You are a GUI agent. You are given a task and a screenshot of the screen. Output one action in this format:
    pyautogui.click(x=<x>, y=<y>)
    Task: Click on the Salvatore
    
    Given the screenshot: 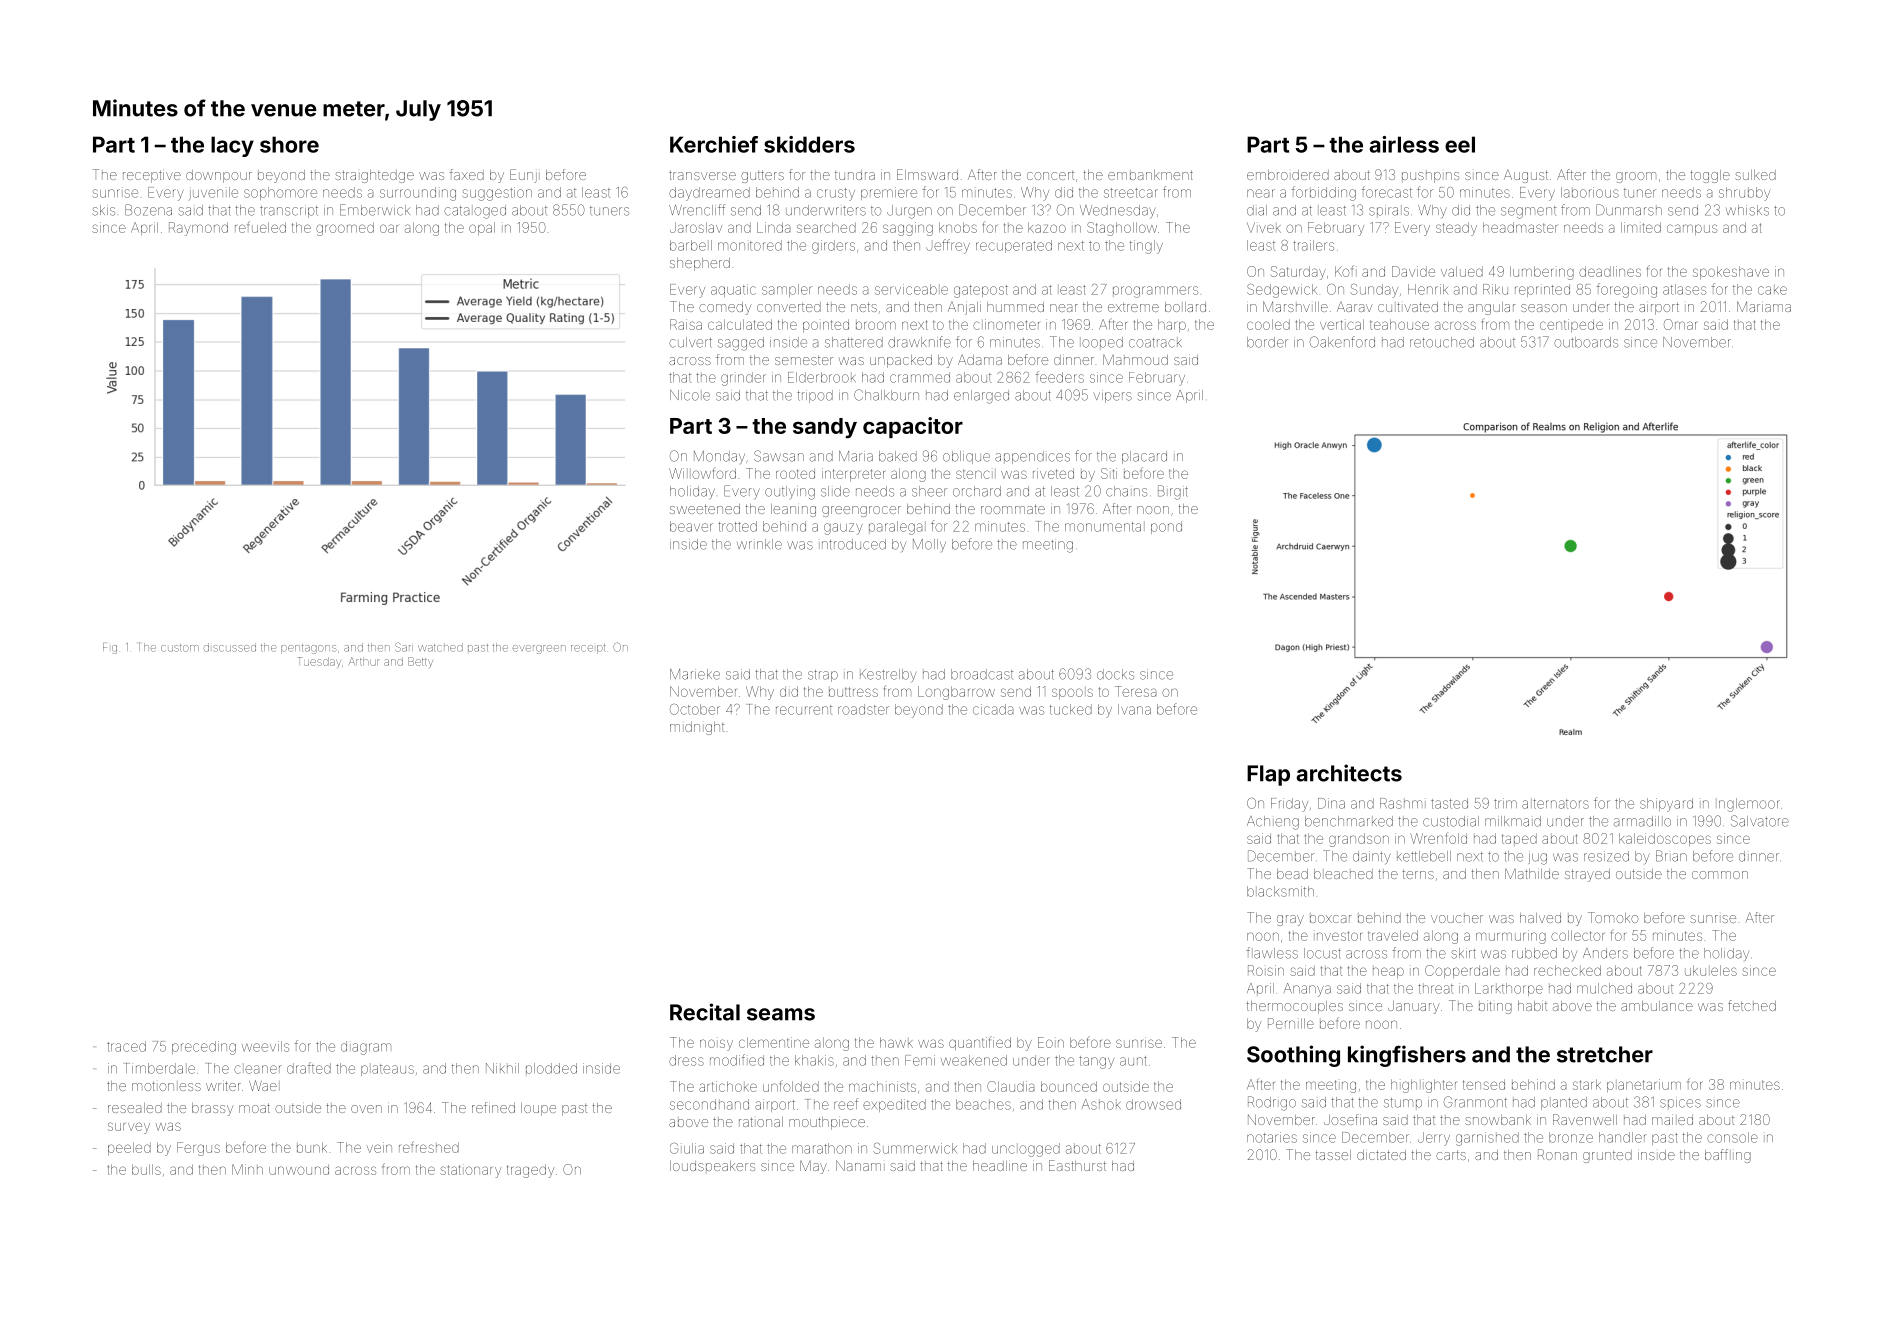 What is the action you would take?
    pyautogui.click(x=1760, y=821)
